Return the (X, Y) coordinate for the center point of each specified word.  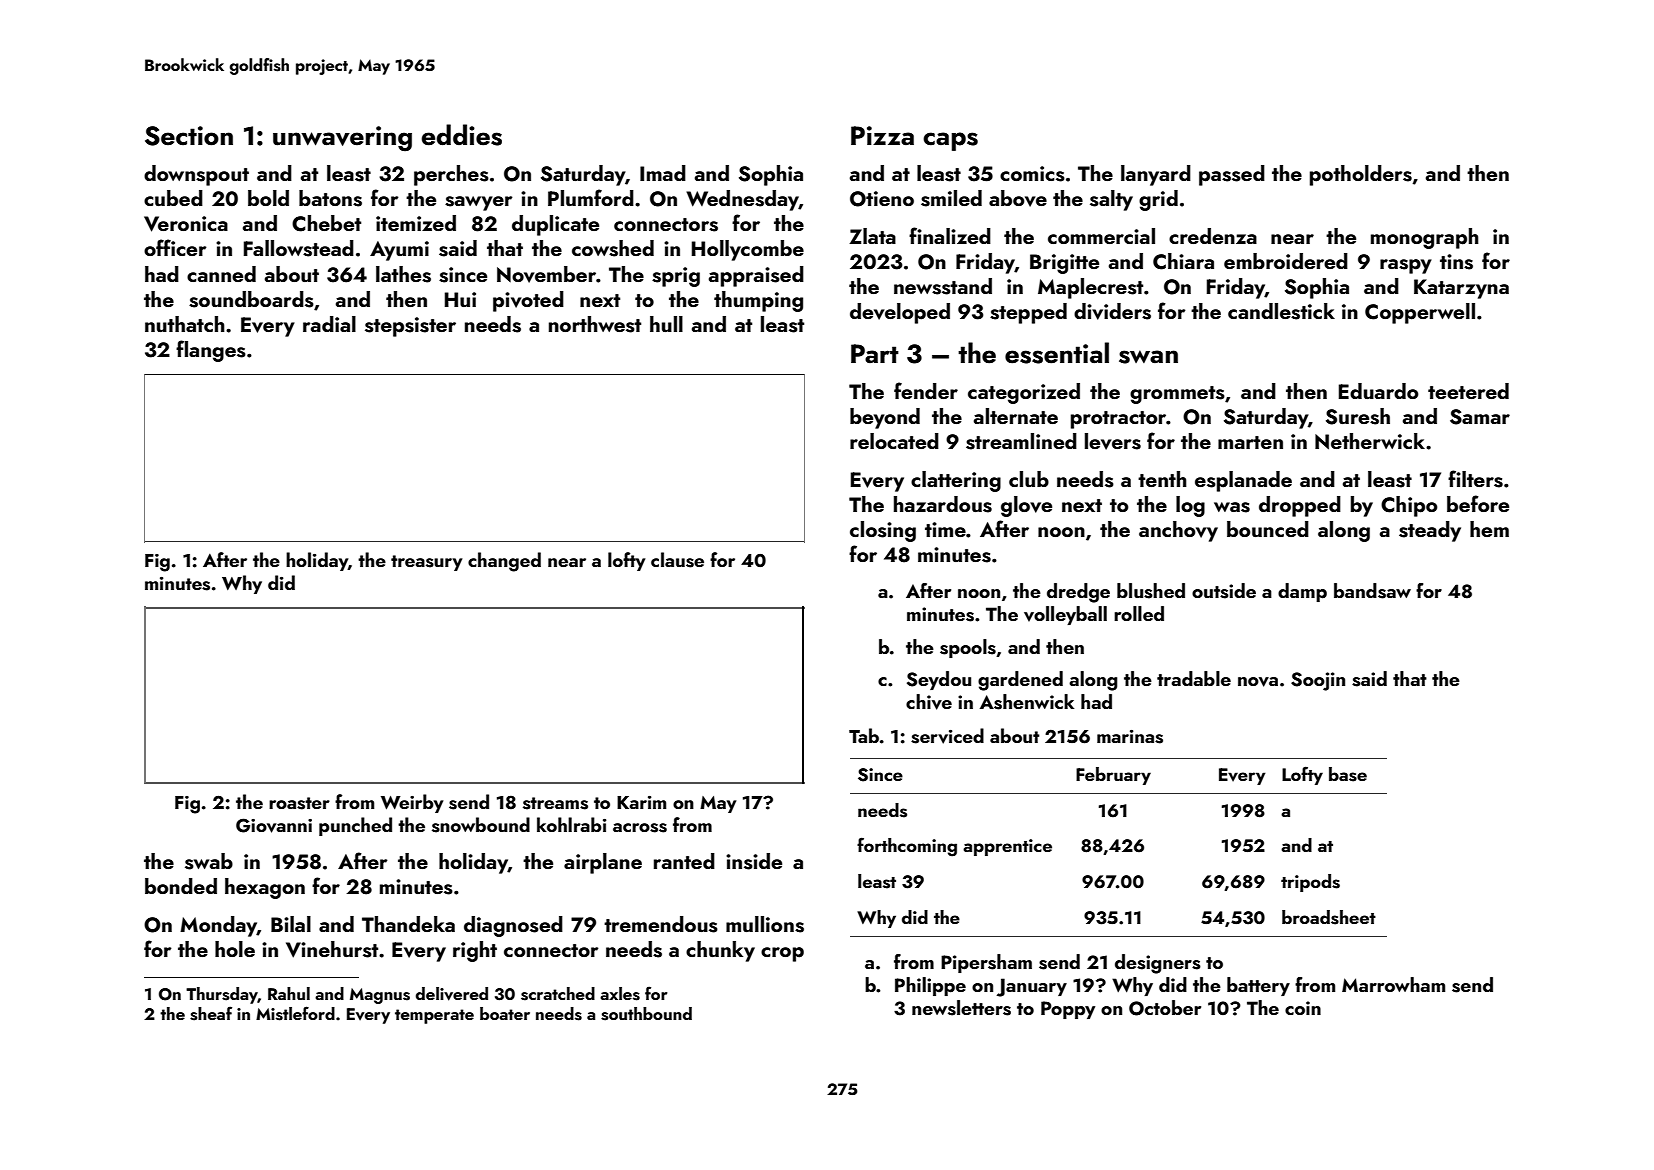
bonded (181, 886)
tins (1456, 262)
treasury (426, 563)
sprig (676, 277)
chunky (720, 951)
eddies (462, 135)
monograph (1425, 238)
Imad (663, 173)
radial (329, 324)
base (1348, 774)
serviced (947, 736)
